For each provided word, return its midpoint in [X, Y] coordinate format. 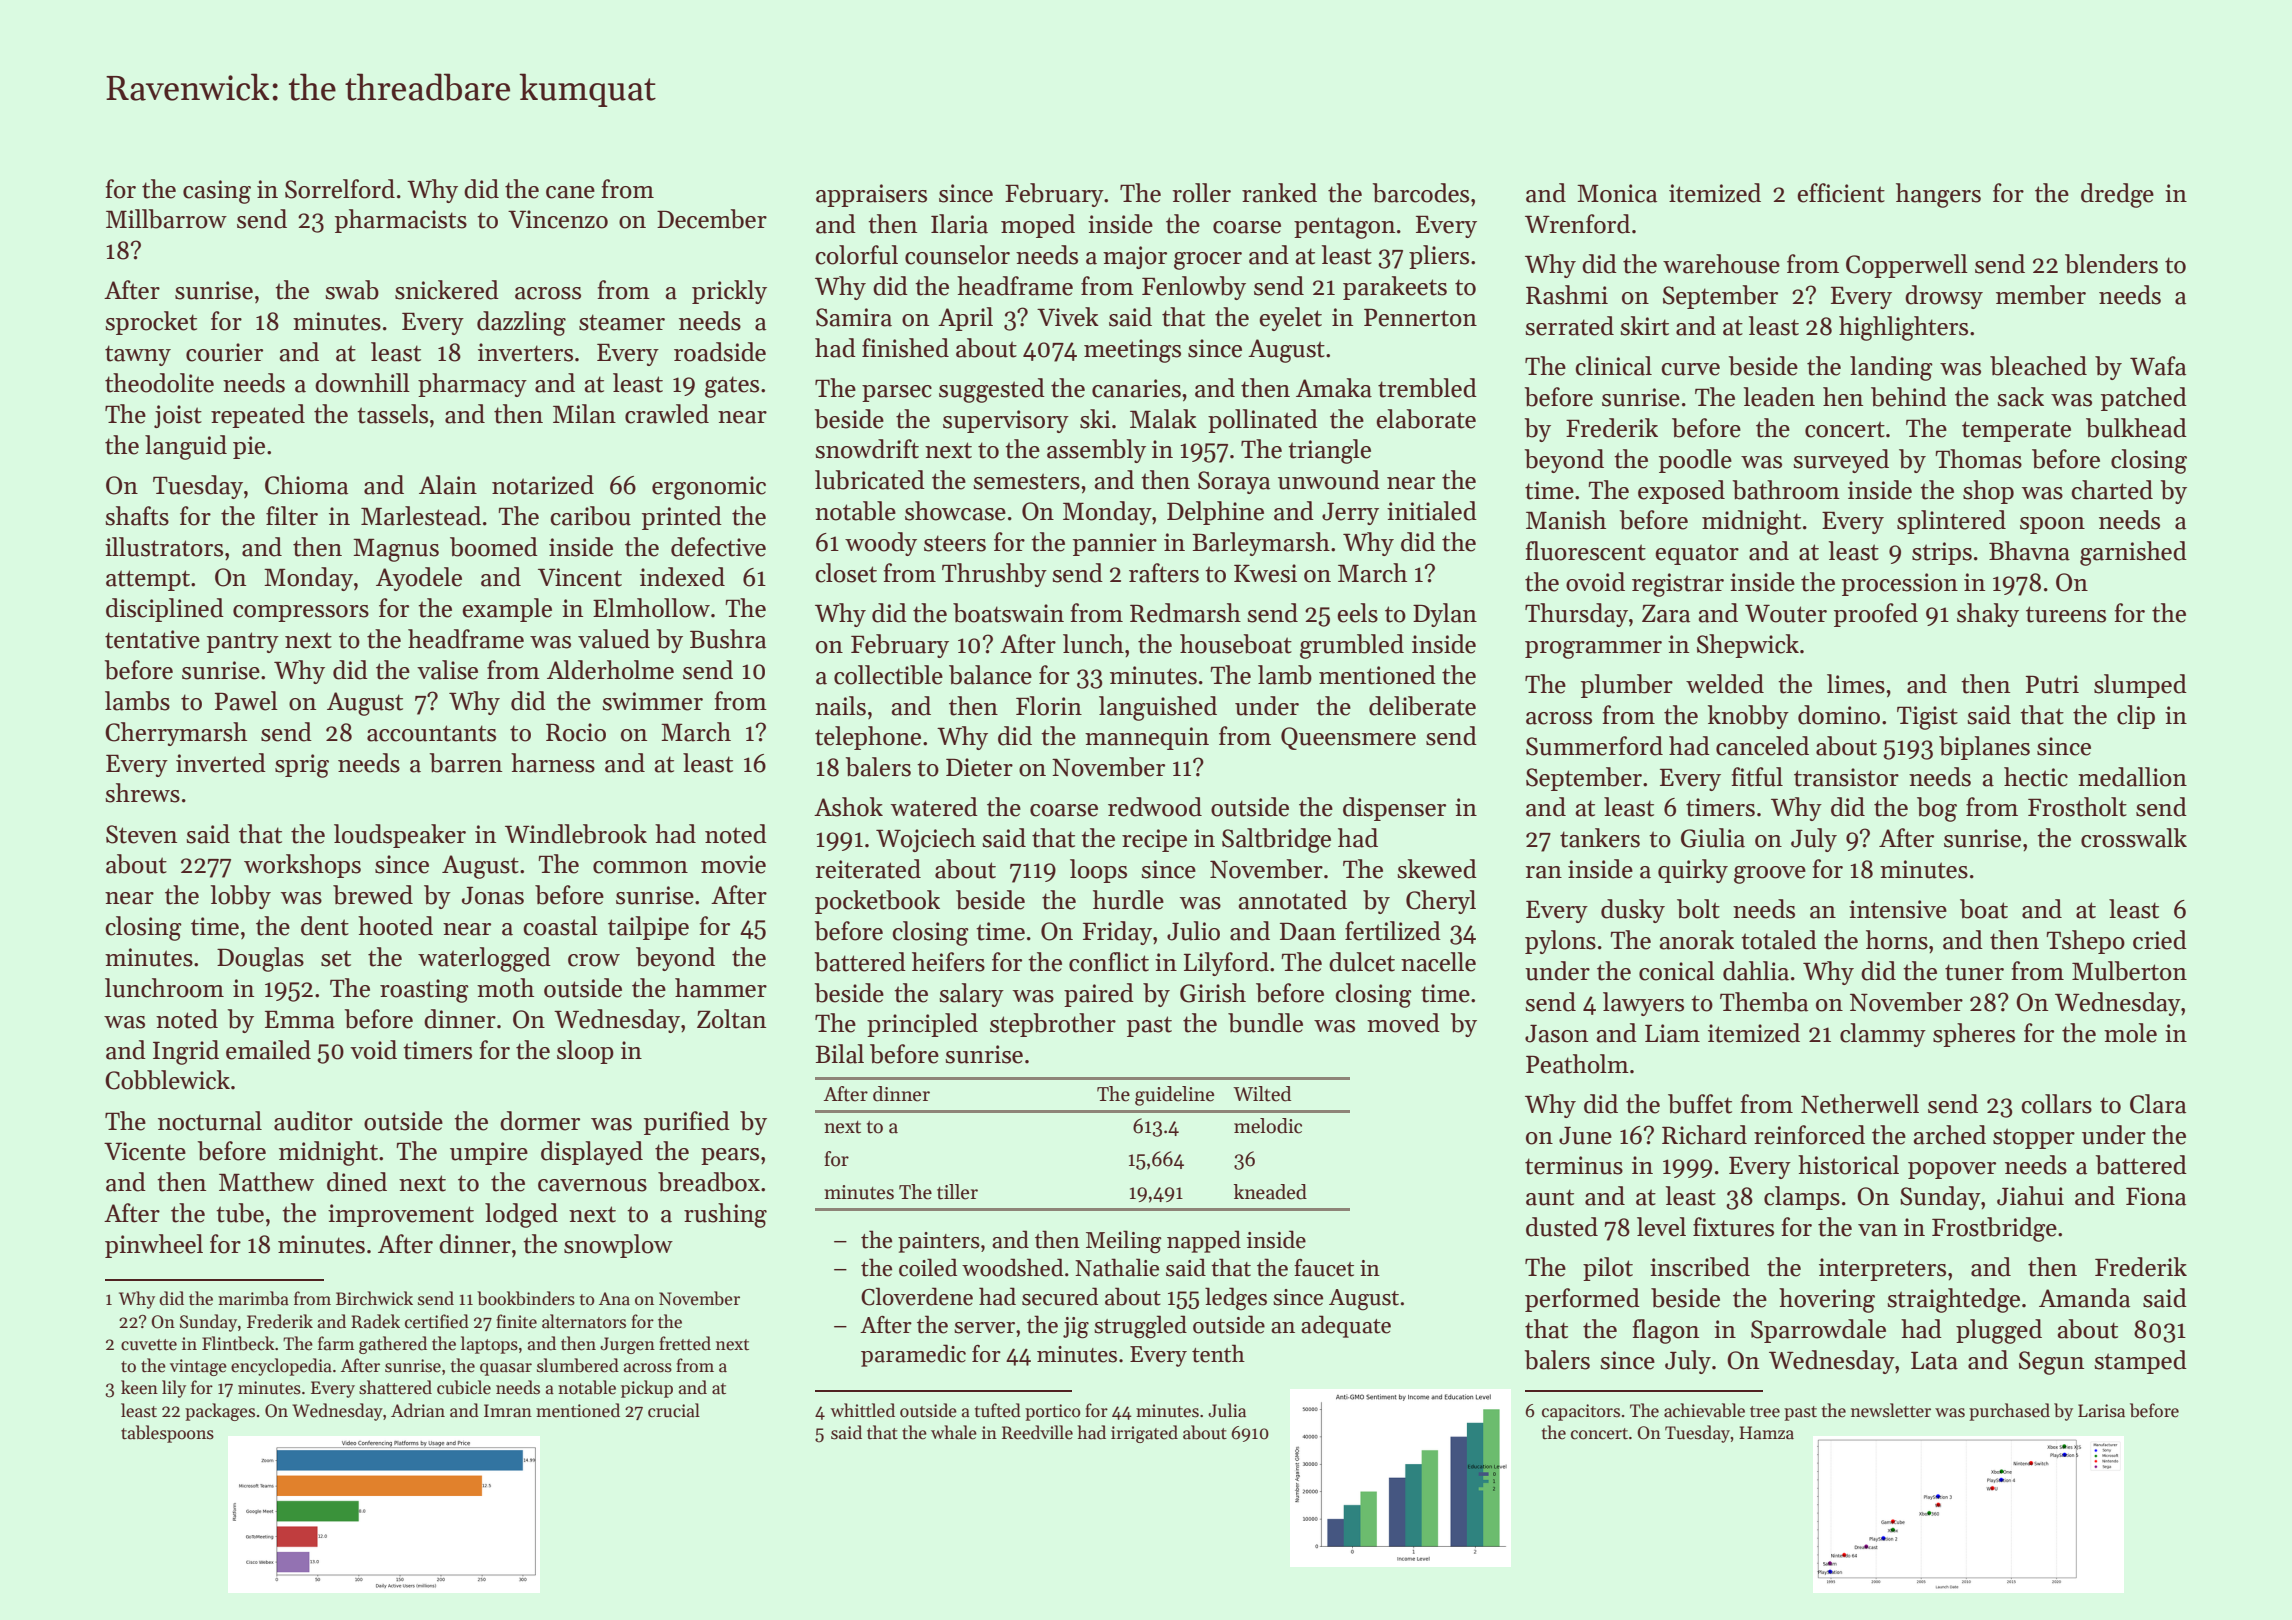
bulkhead [2136, 428]
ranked [1279, 193]
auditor [313, 1121]
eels [1357, 613]
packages [220, 1412]
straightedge [1953, 1300]
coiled [928, 1267]
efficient [1841, 193]
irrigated [1144, 1434]
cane [570, 192]
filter [292, 516]
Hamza [1766, 1433]
